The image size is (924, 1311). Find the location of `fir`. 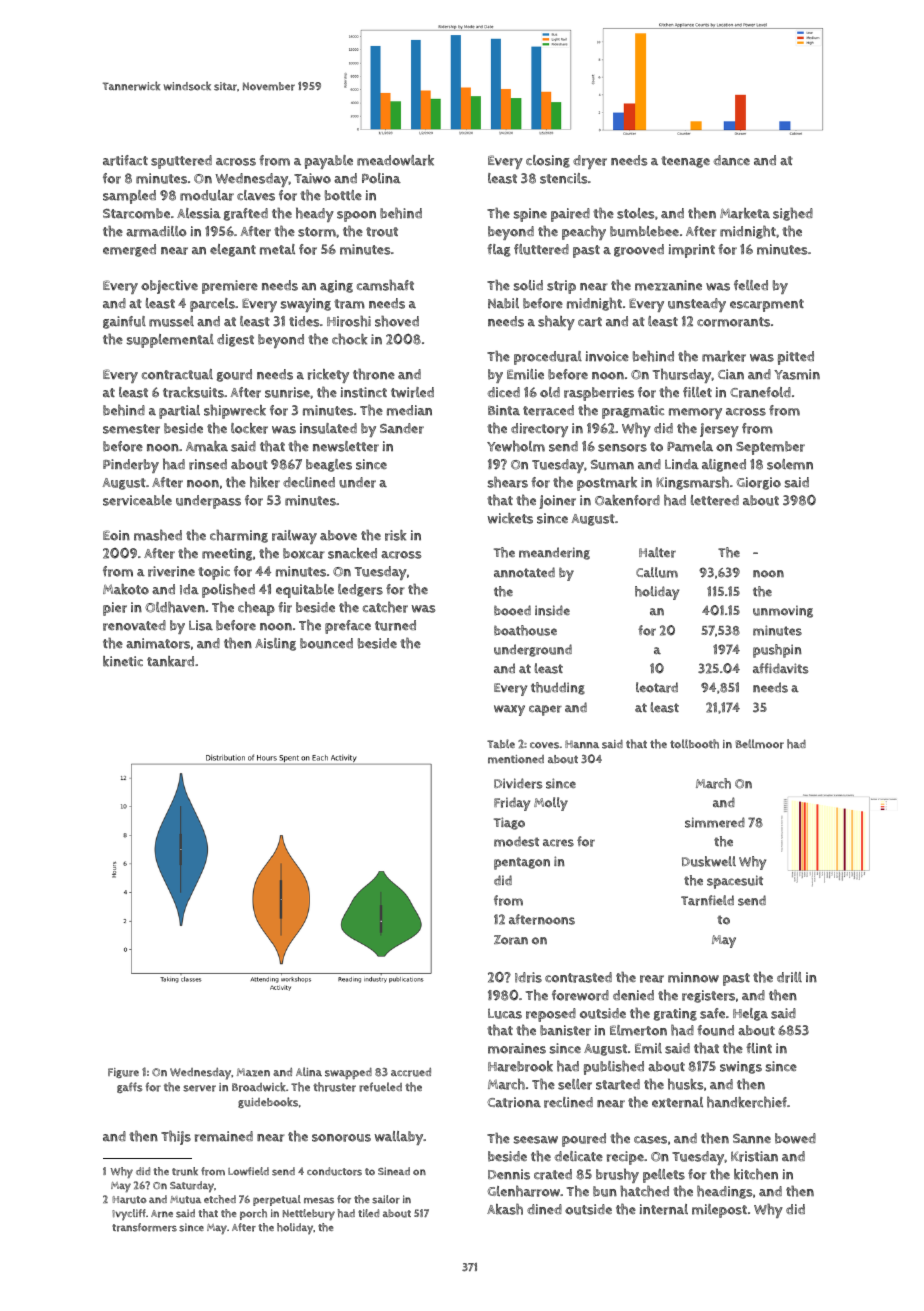

fir is located at coordinates (285, 607).
